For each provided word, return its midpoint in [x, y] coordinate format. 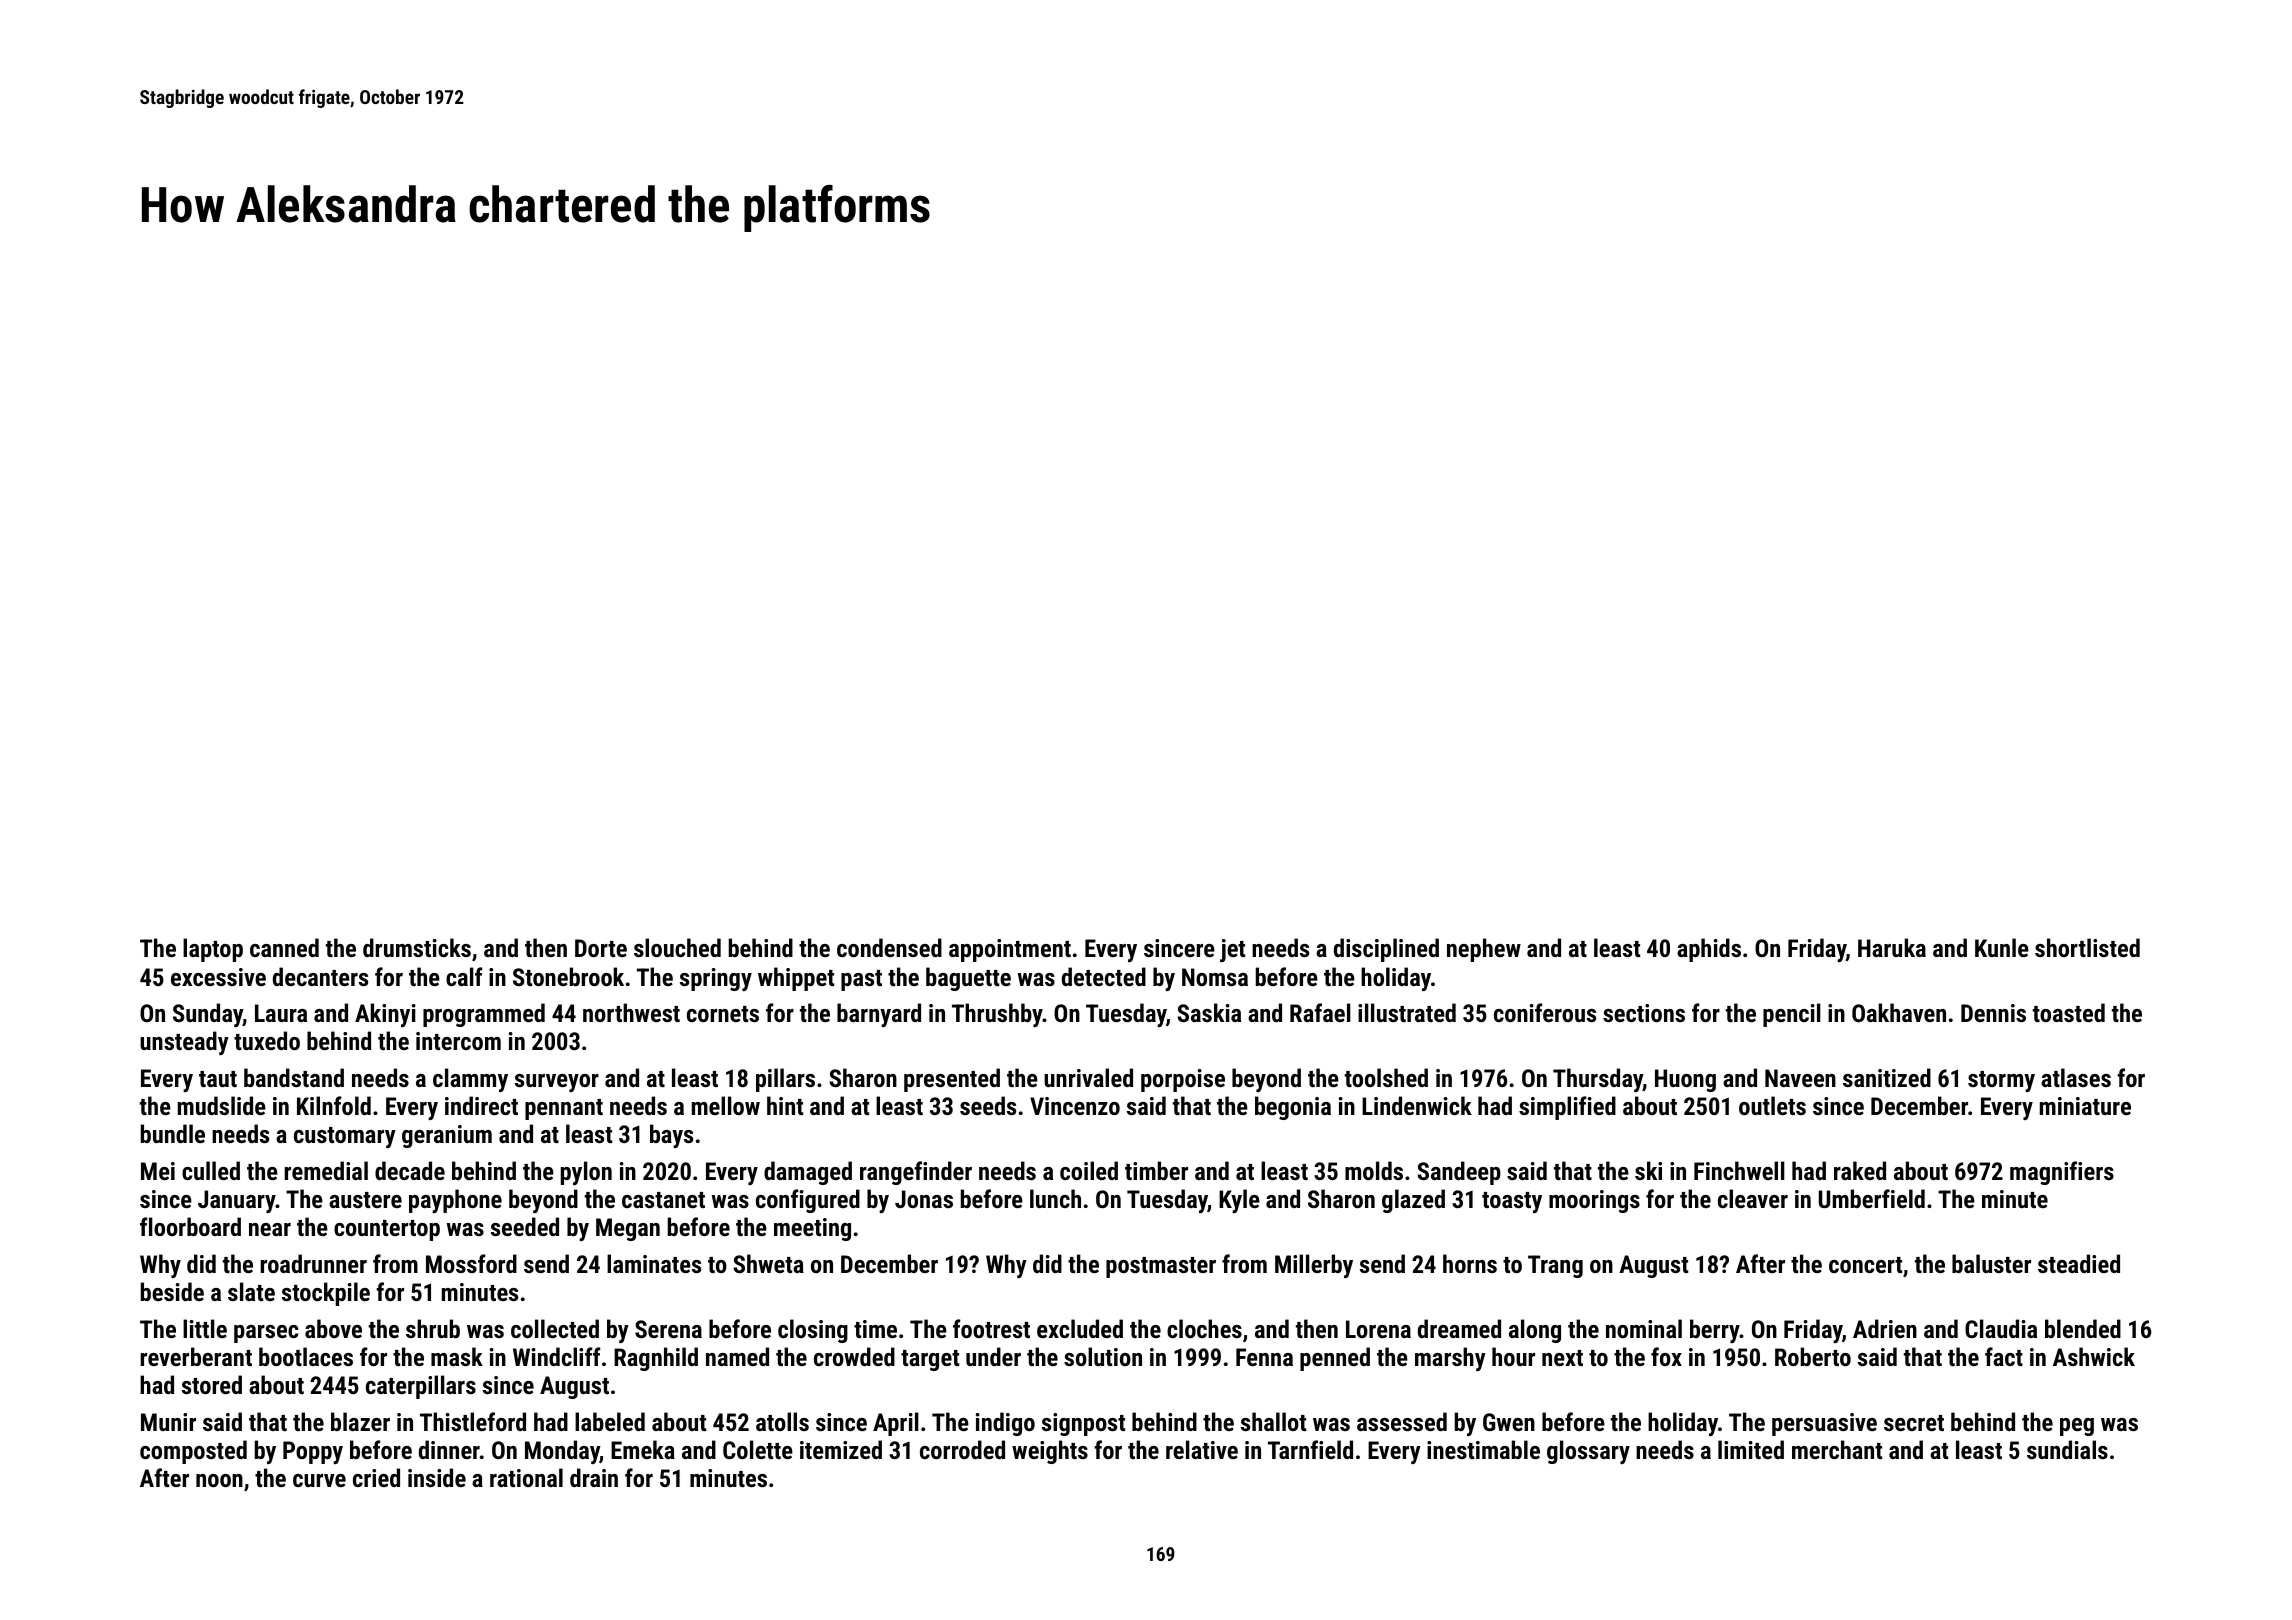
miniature [2085, 1106]
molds [1374, 1170]
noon [219, 1480]
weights [1050, 1452]
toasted [2069, 1012]
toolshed [1386, 1077]
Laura [281, 1013]
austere [365, 1200]
